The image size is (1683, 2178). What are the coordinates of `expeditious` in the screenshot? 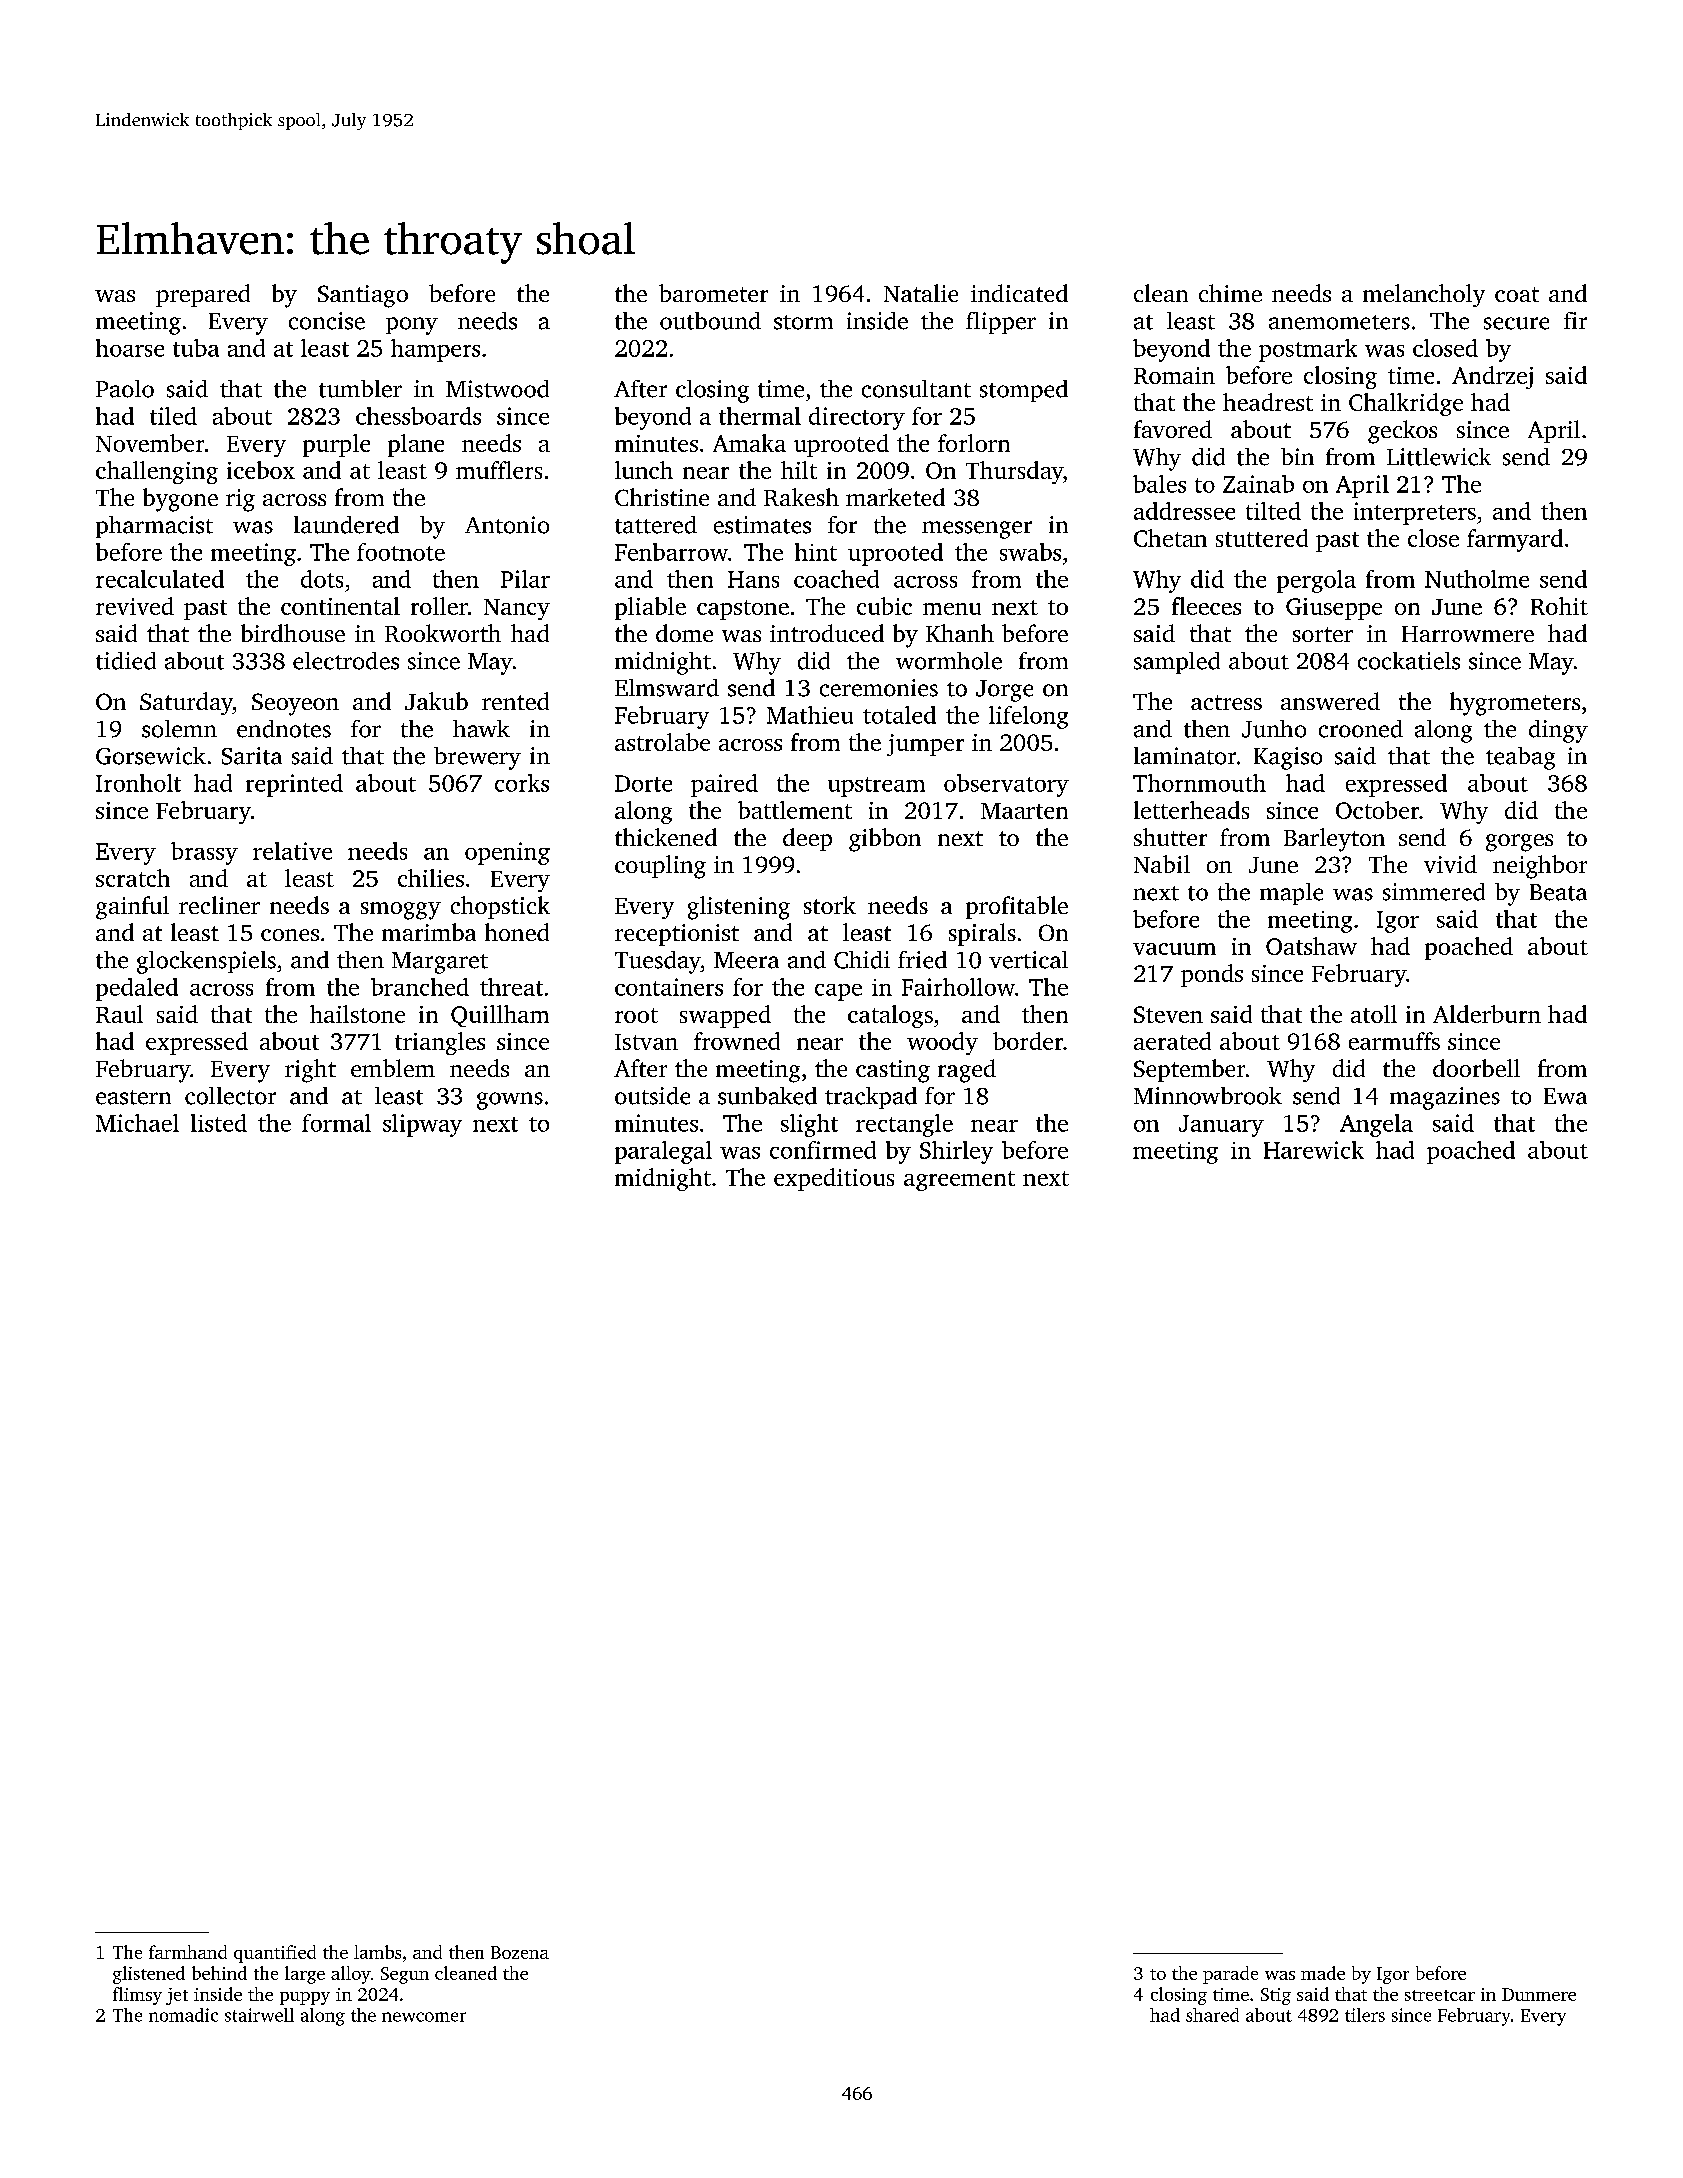 It's located at (834, 1179).
